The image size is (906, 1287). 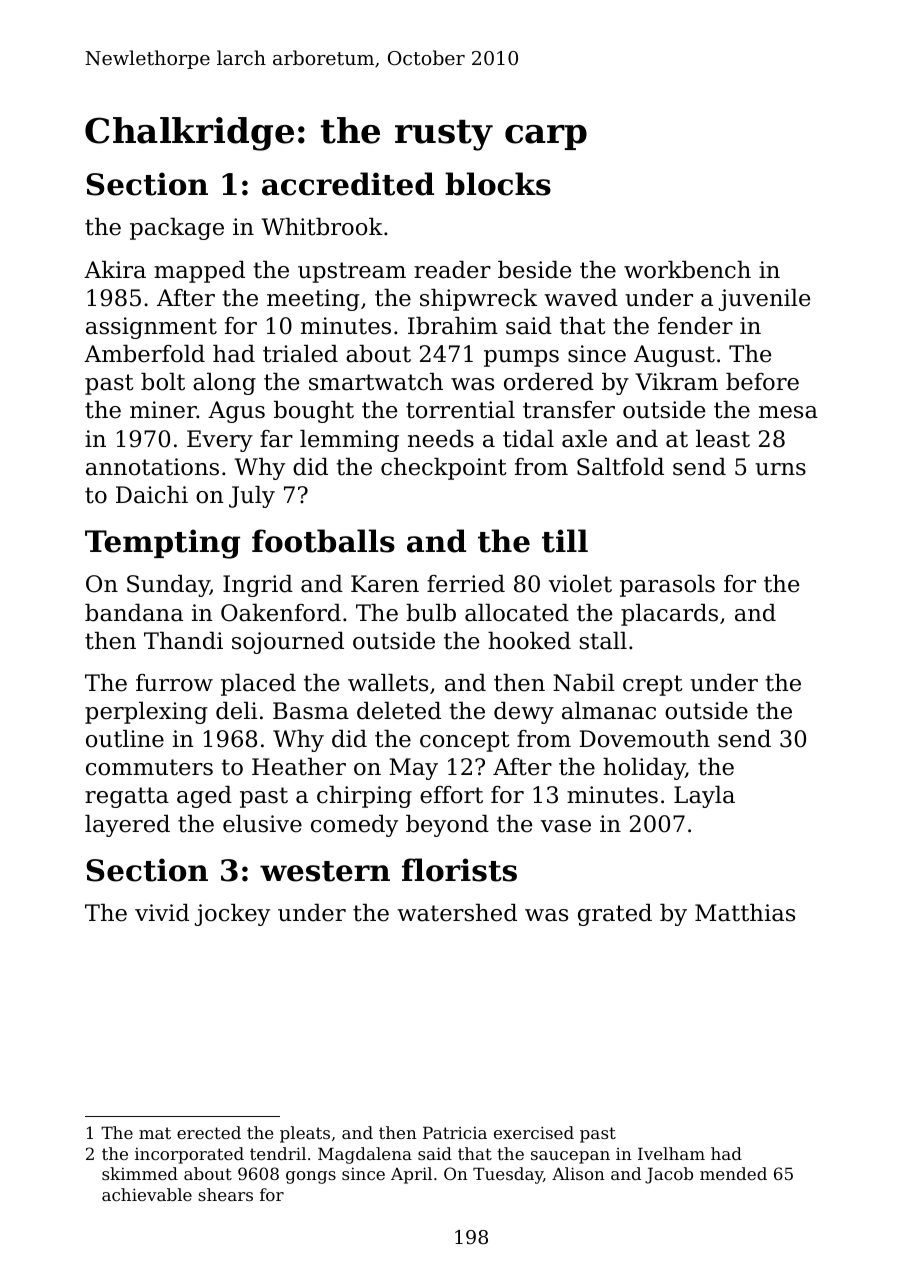 I want to click on accredited, so click(x=348, y=184).
